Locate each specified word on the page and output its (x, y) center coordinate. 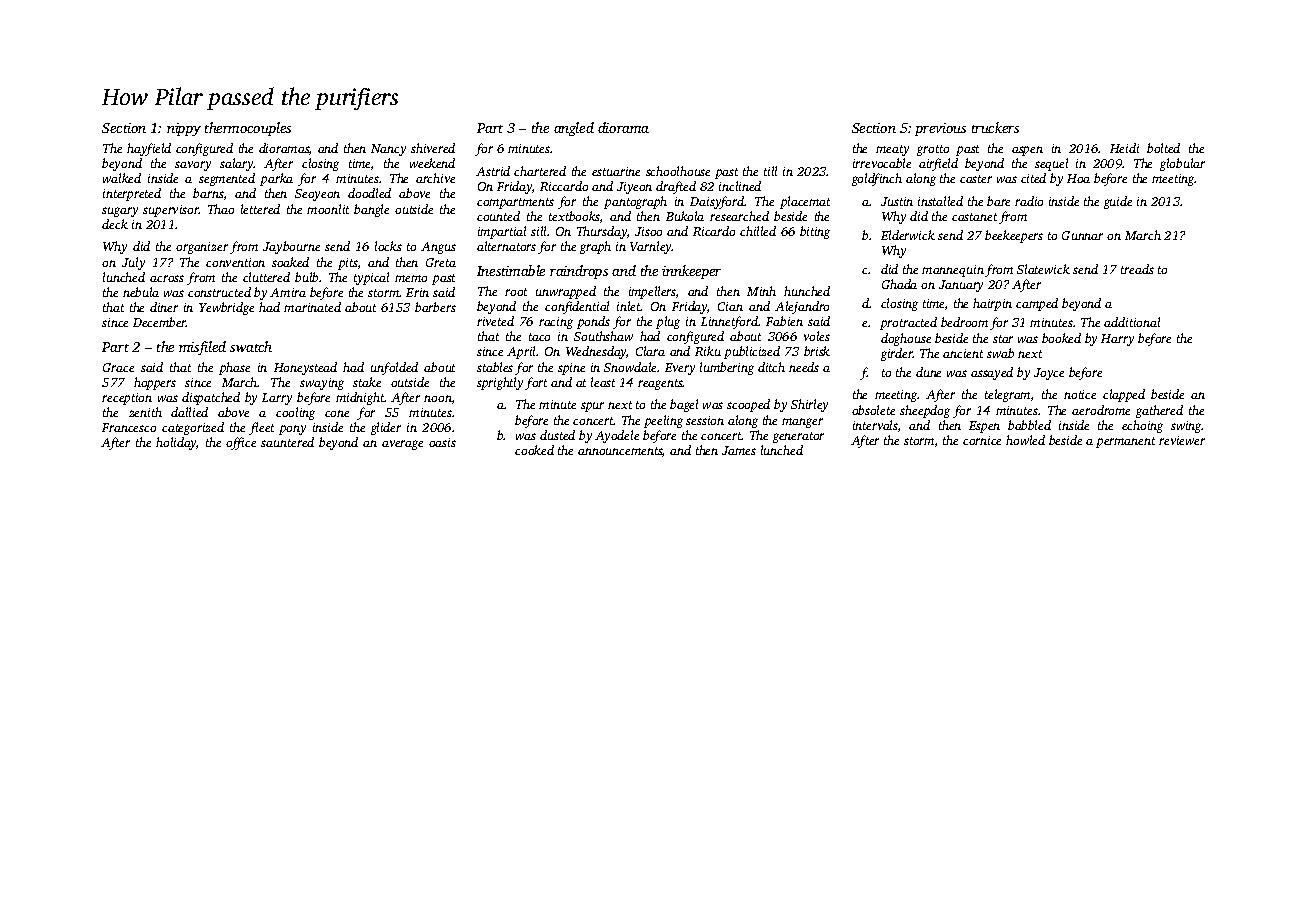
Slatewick (1043, 269)
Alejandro (802, 307)
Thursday (602, 232)
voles (817, 336)
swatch (251, 346)
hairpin (992, 304)
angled (574, 129)
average (402, 445)
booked (1061, 338)
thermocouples (248, 129)
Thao (221, 209)
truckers (995, 127)
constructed (219, 292)
